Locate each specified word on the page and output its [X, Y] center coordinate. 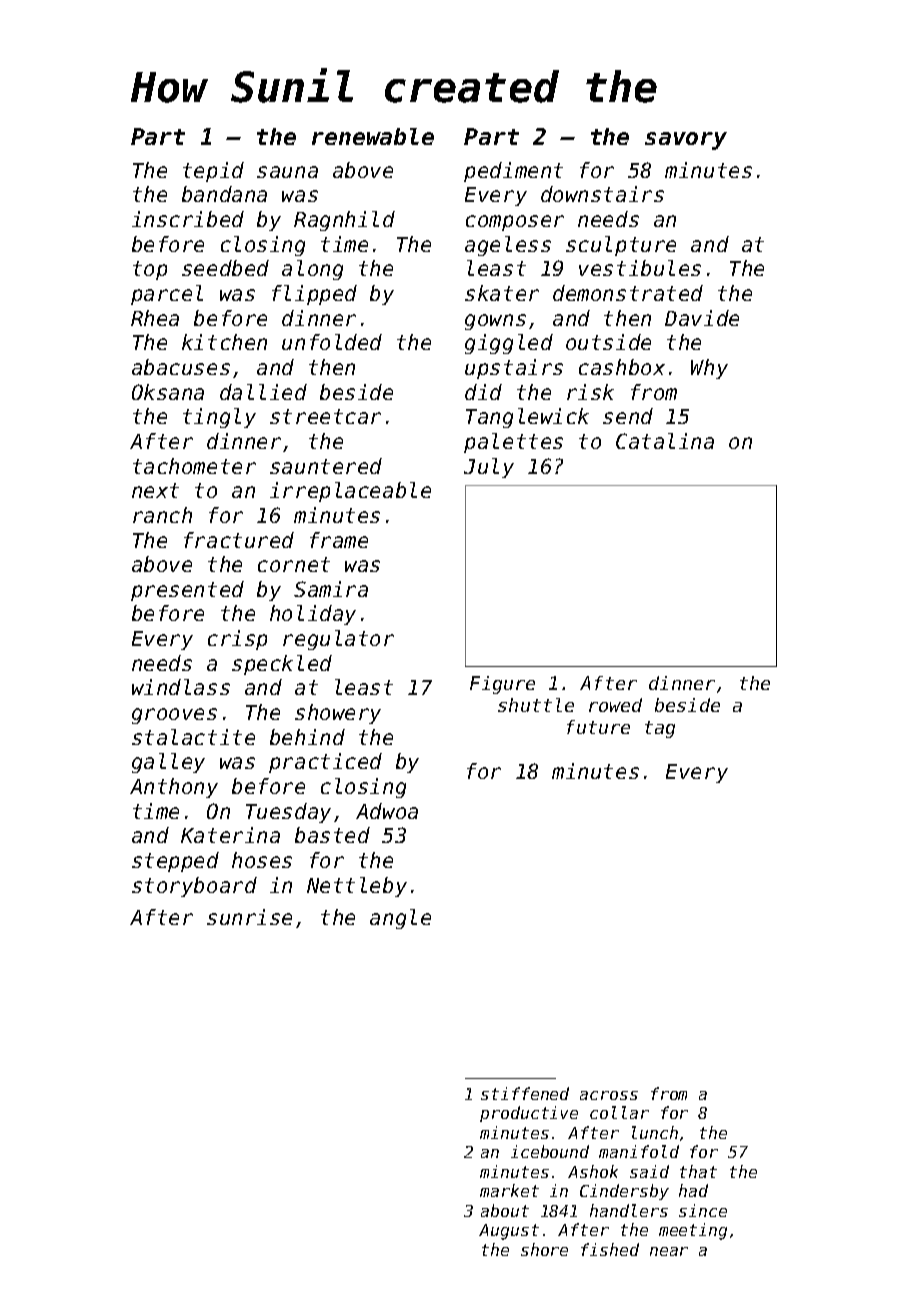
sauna [287, 172]
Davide [702, 318]
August [509, 1232]
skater [502, 293]
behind [307, 737]
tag [660, 729]
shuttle [536, 705]
